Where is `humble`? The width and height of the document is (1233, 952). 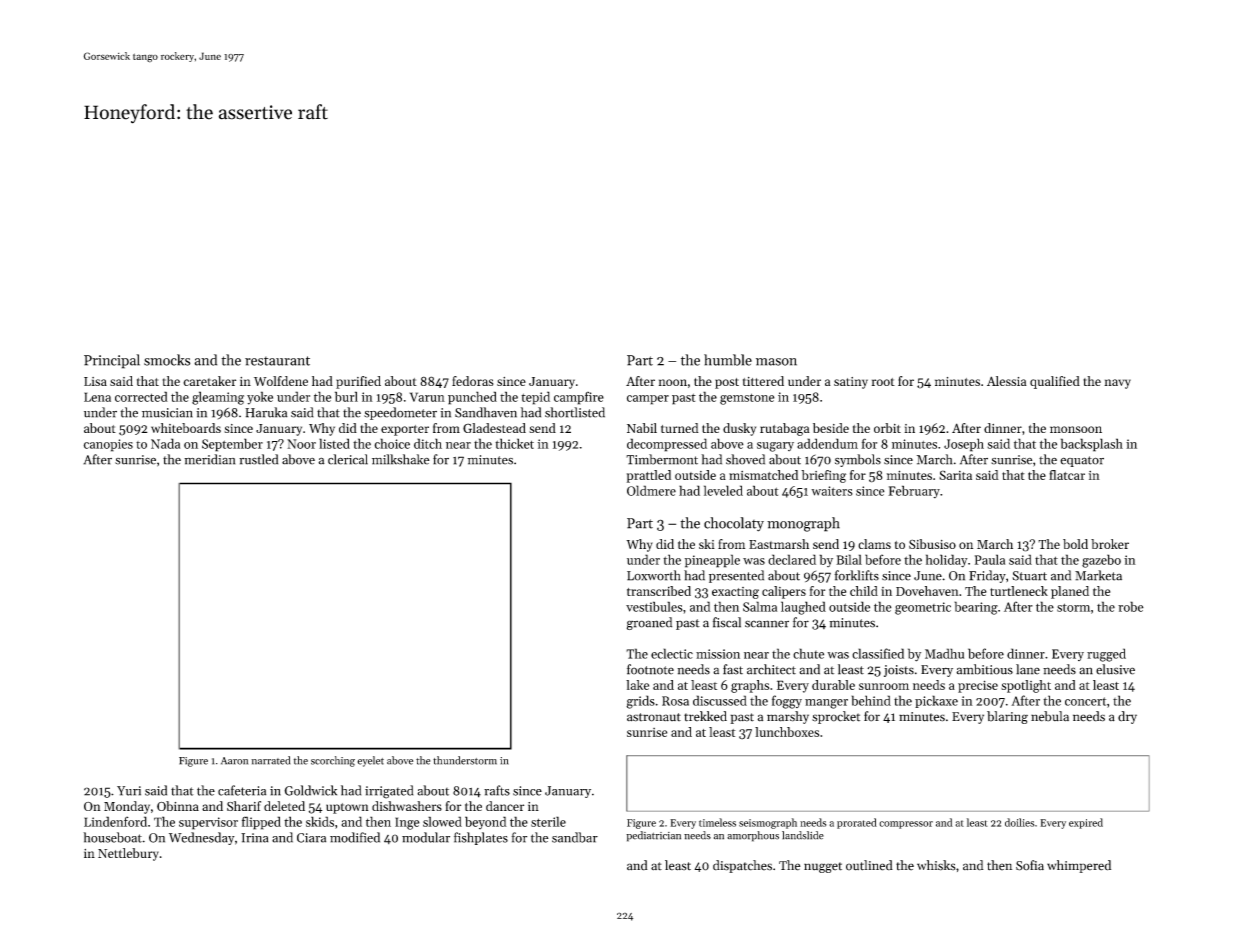
humble is located at coordinates (728, 360).
